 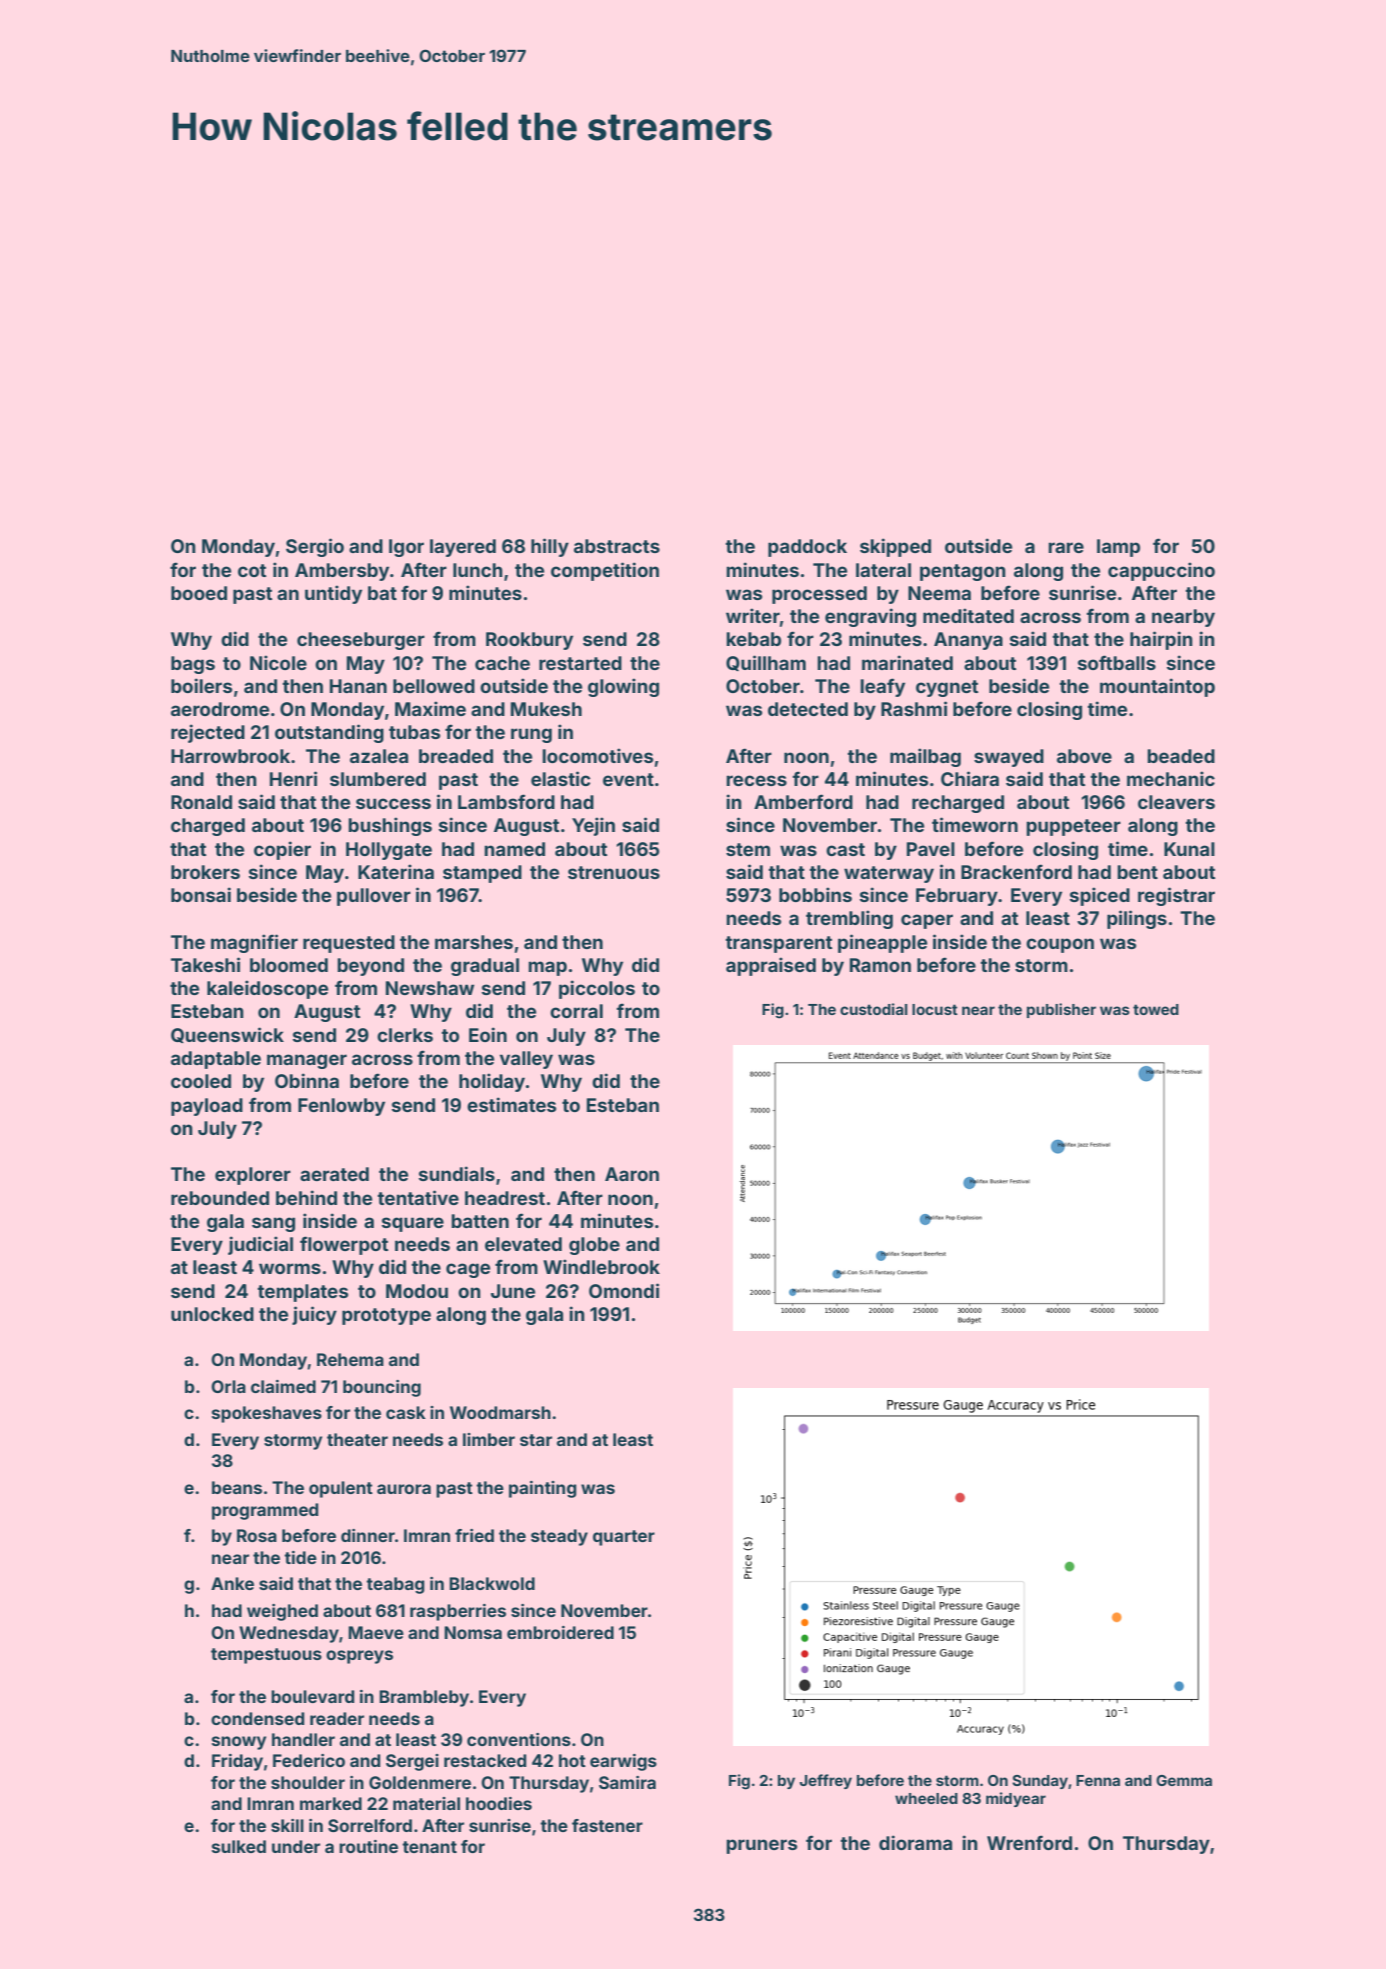 What do you see at coordinates (252, 570) in the image?
I see `cot` at bounding box center [252, 570].
